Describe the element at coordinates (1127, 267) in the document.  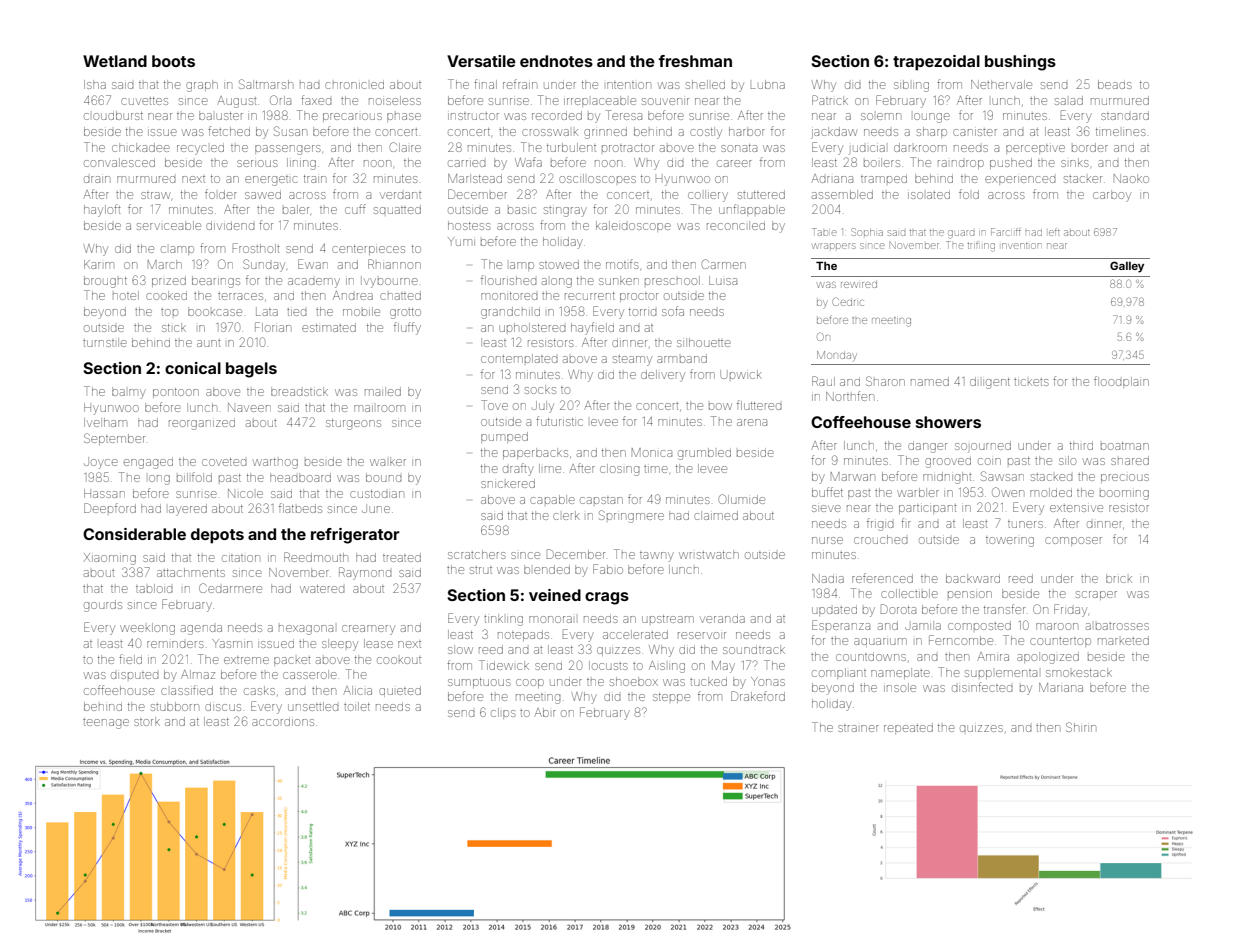
I see `Galley` at that location.
